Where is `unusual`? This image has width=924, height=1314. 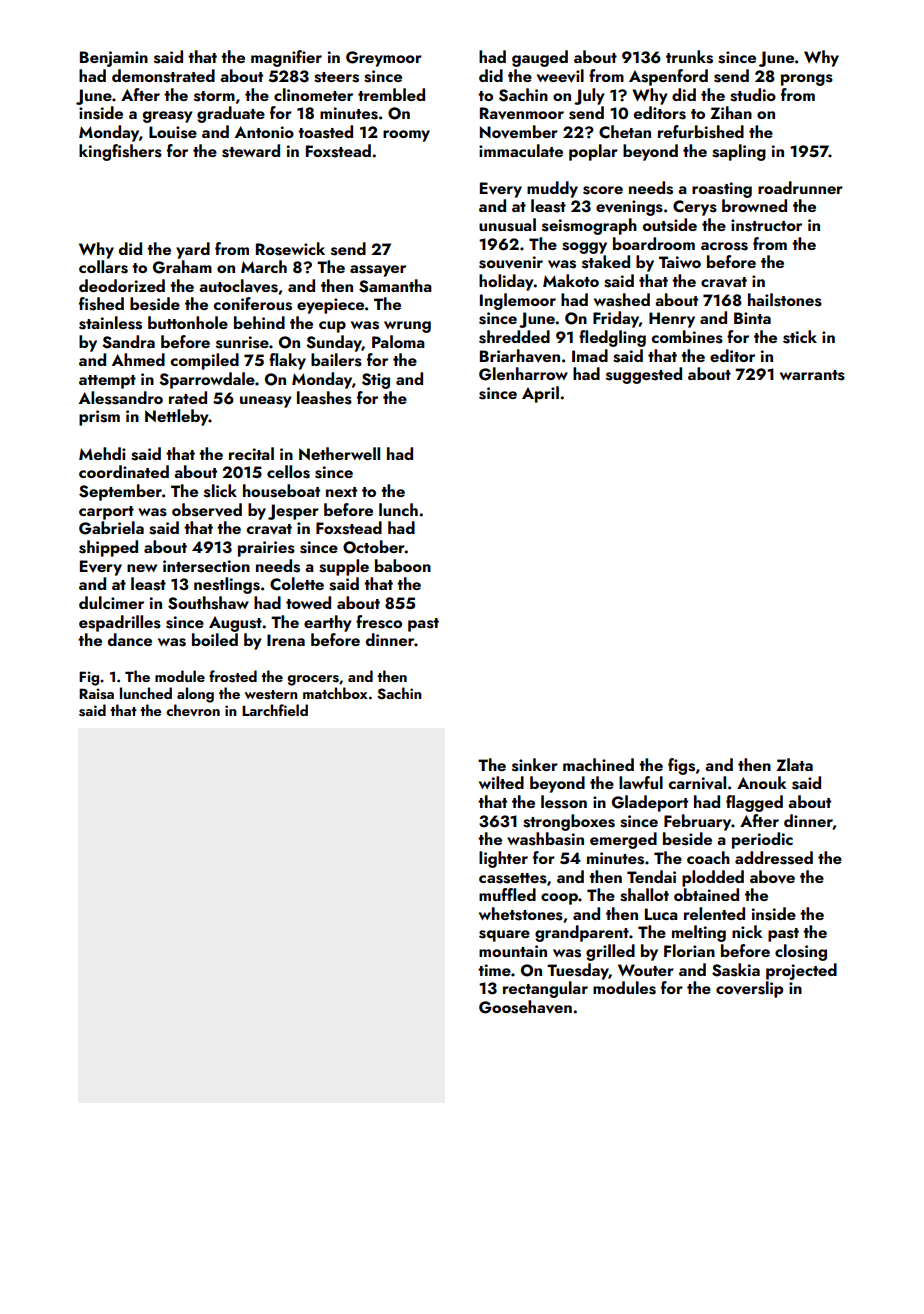 unusual is located at coordinates (507, 225).
